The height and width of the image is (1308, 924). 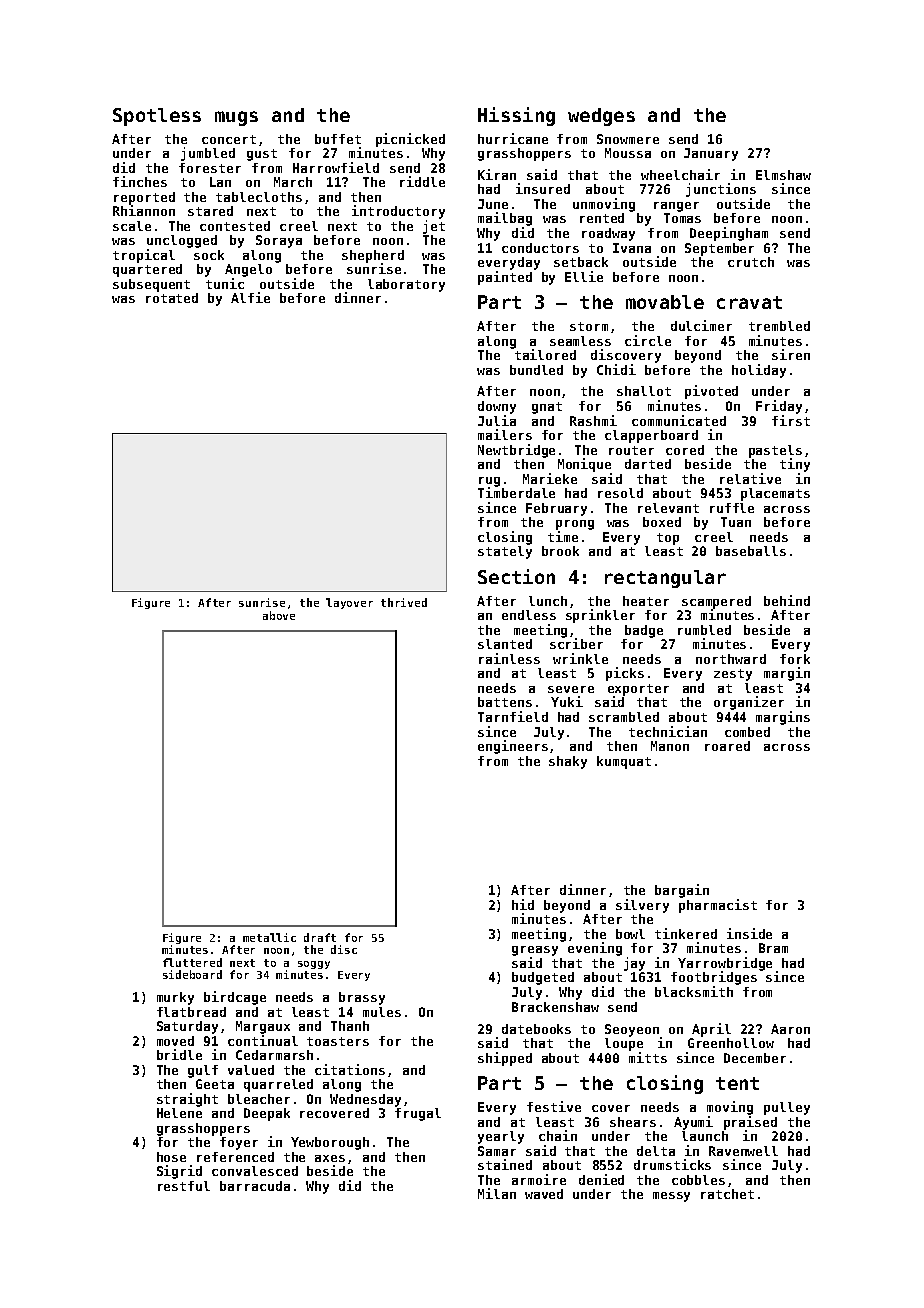 I want to click on unclogged, so click(x=182, y=241).
